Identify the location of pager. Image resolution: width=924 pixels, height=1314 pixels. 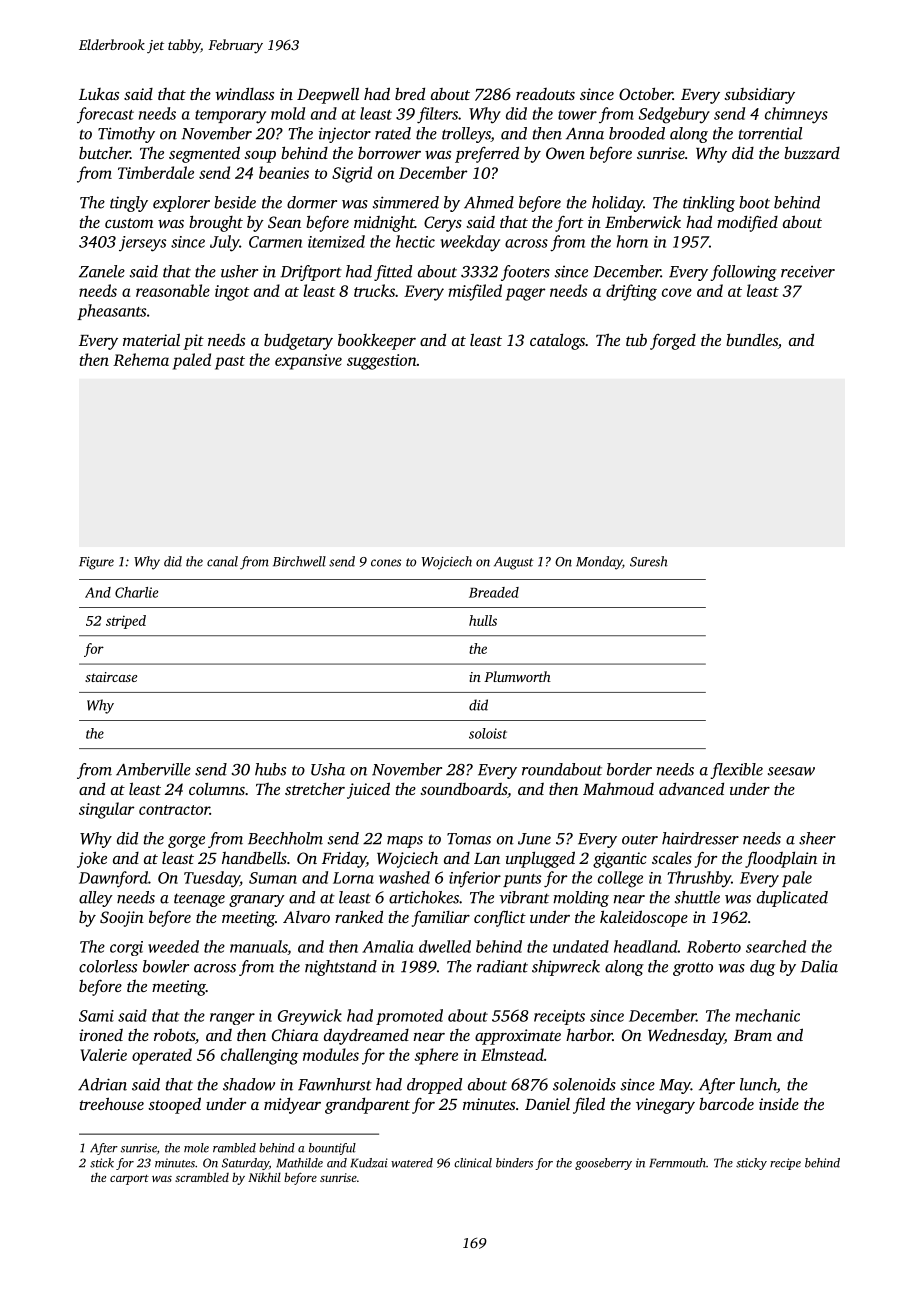
(526, 294).
